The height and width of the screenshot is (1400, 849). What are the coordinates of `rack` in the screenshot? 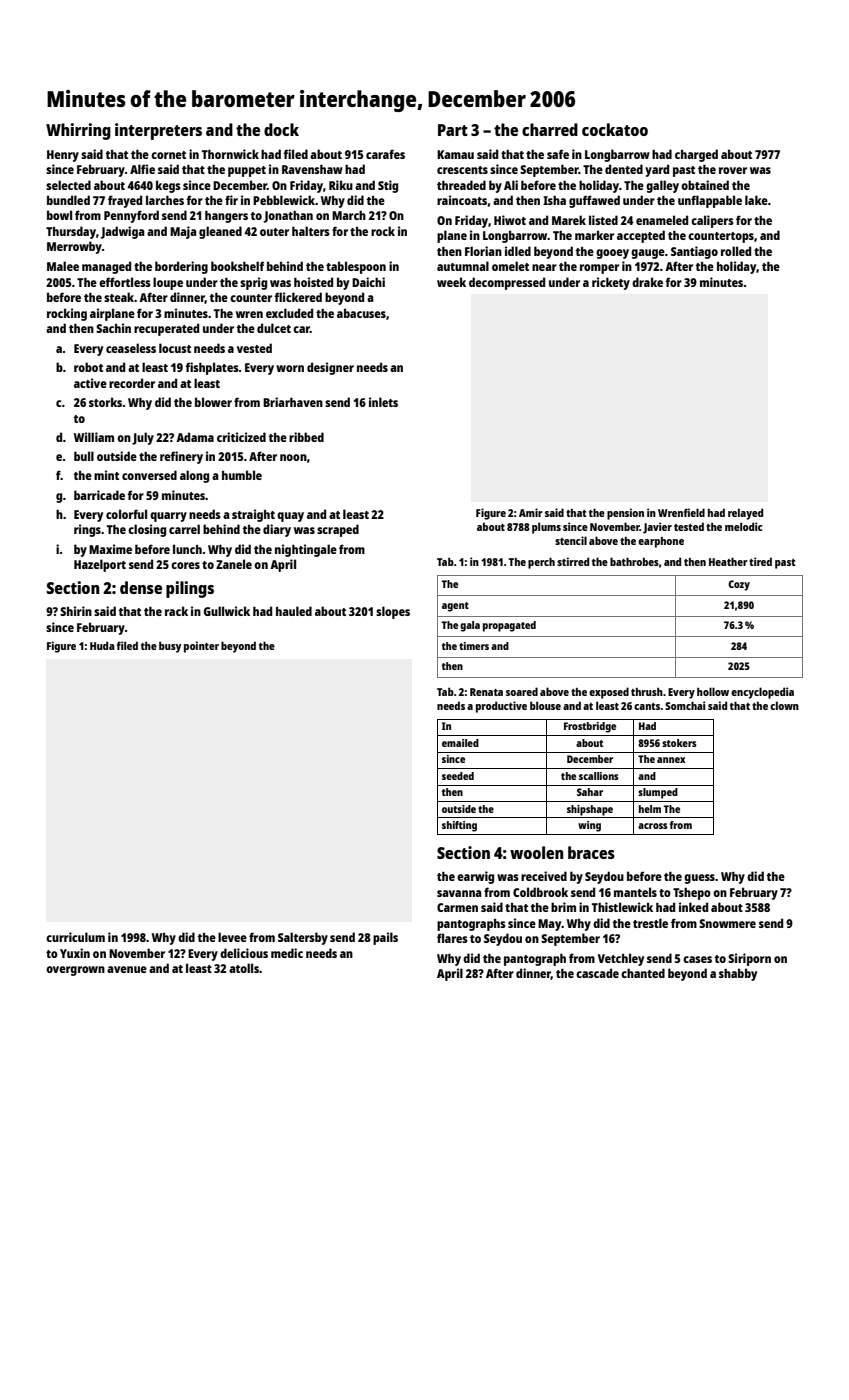 It's located at (176, 611).
